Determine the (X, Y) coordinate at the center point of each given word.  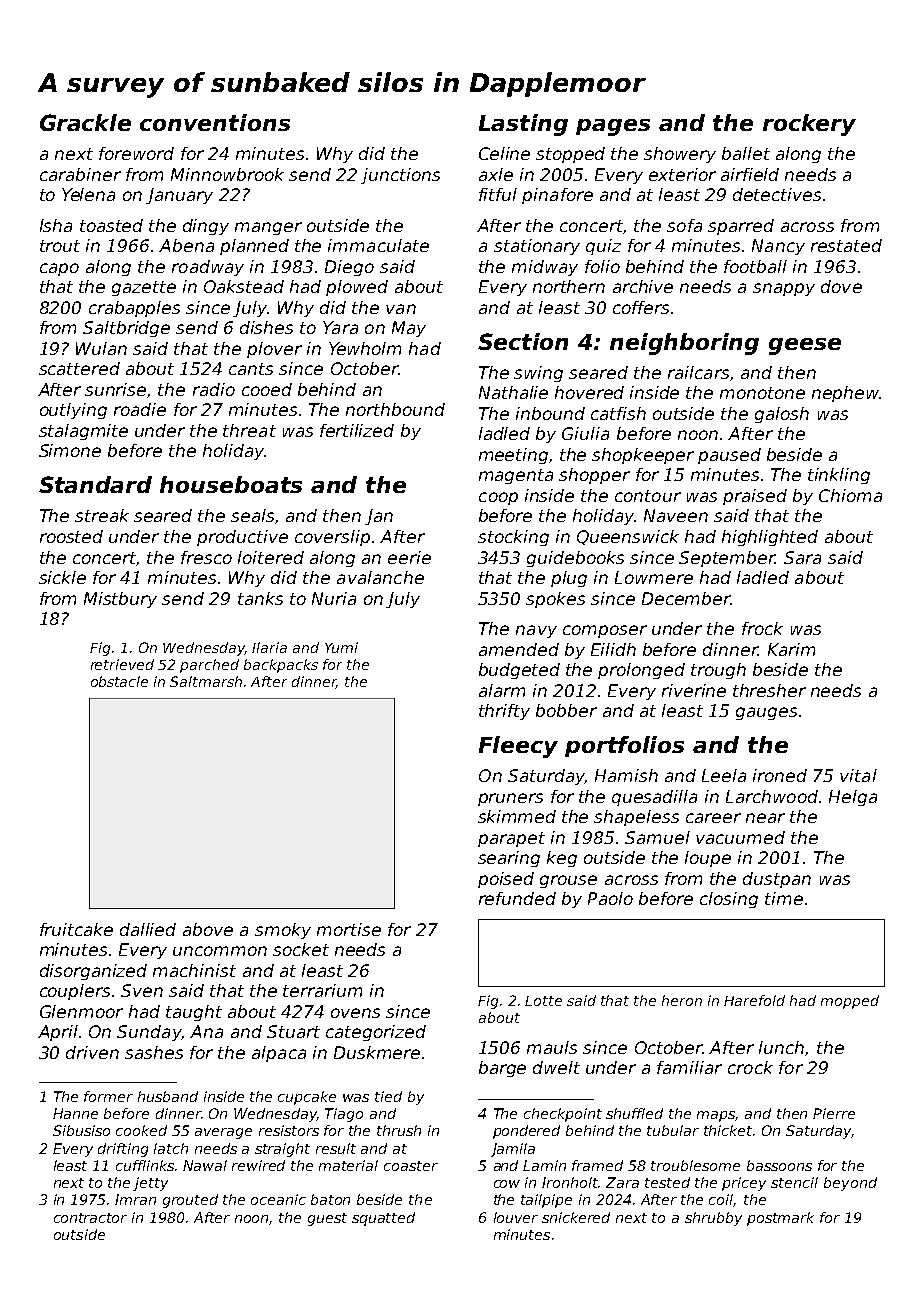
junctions (400, 176)
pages (613, 127)
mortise (349, 929)
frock (762, 628)
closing (729, 900)
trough (718, 671)
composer (605, 631)
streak (102, 515)
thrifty (504, 712)
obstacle (119, 681)
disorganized (93, 972)
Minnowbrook (227, 174)
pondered (526, 1132)
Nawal (205, 1165)
